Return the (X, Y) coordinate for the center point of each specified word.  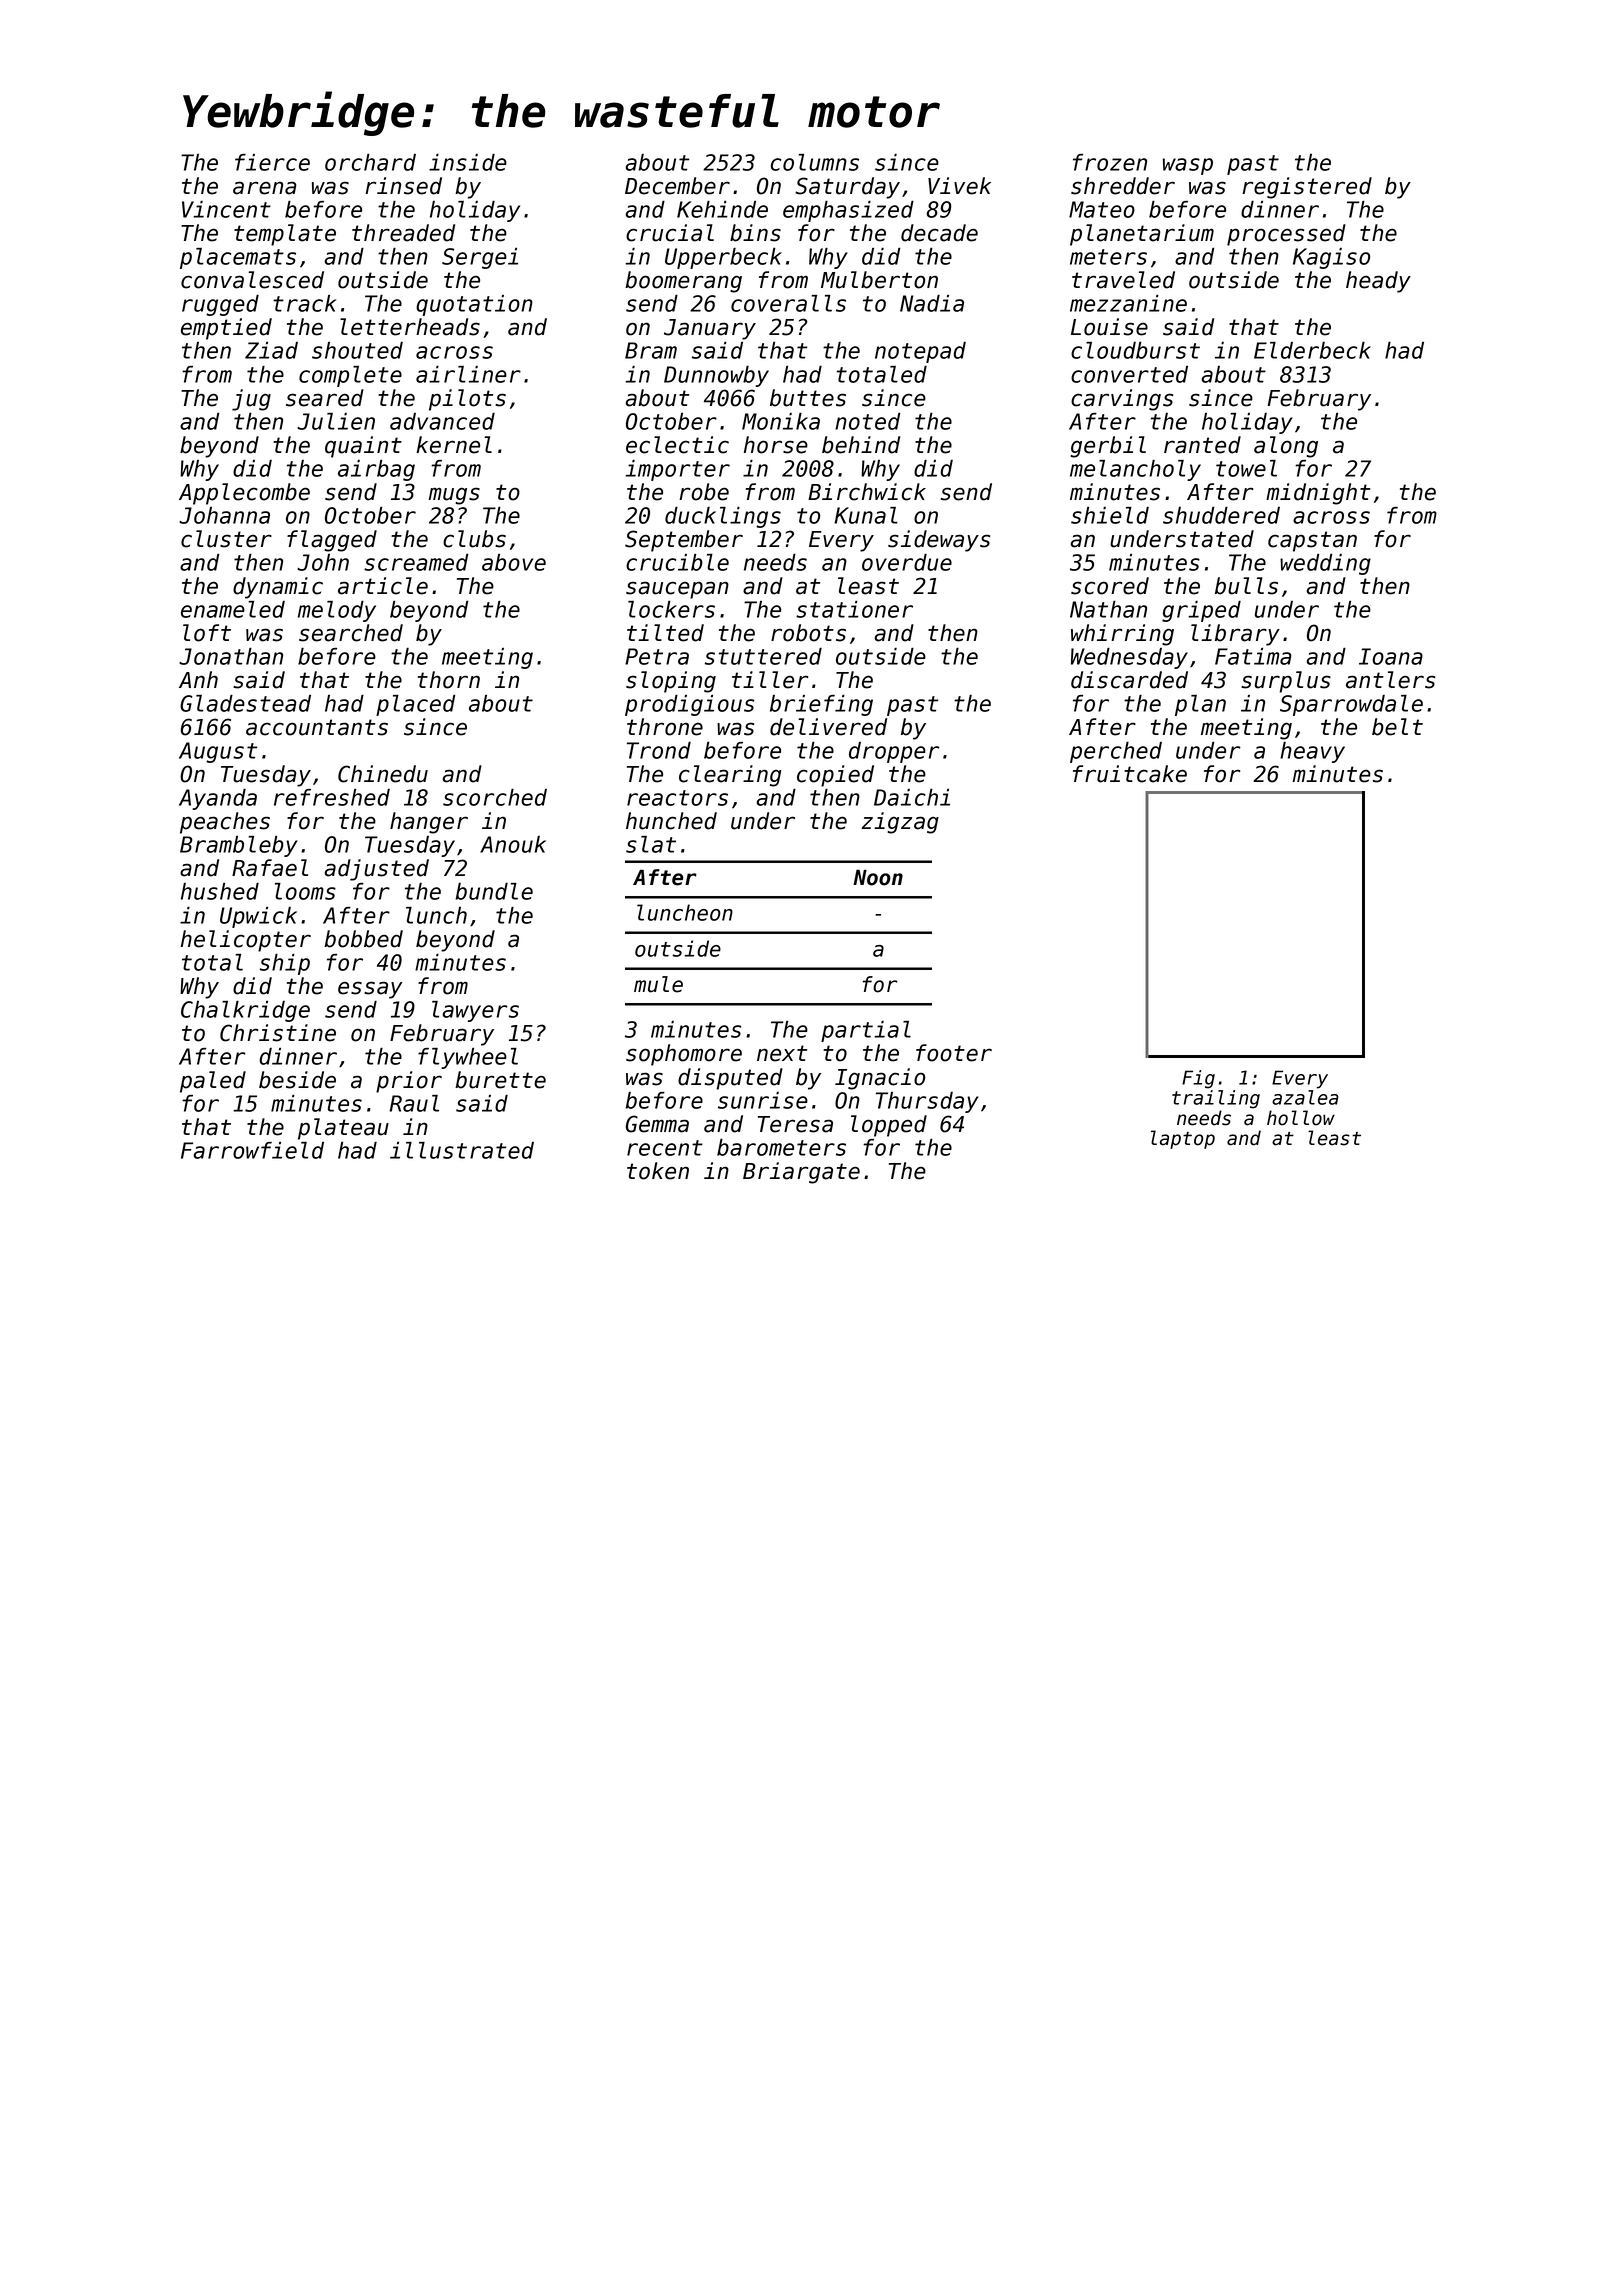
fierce (272, 162)
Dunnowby (716, 376)
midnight (1318, 494)
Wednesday (1129, 658)
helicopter (246, 941)
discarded (1129, 680)
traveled (1123, 280)
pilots (467, 400)
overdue (907, 562)
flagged (332, 541)
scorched (495, 797)
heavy (1312, 752)
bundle (494, 891)
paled (213, 1082)
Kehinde (722, 209)
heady (1378, 282)
